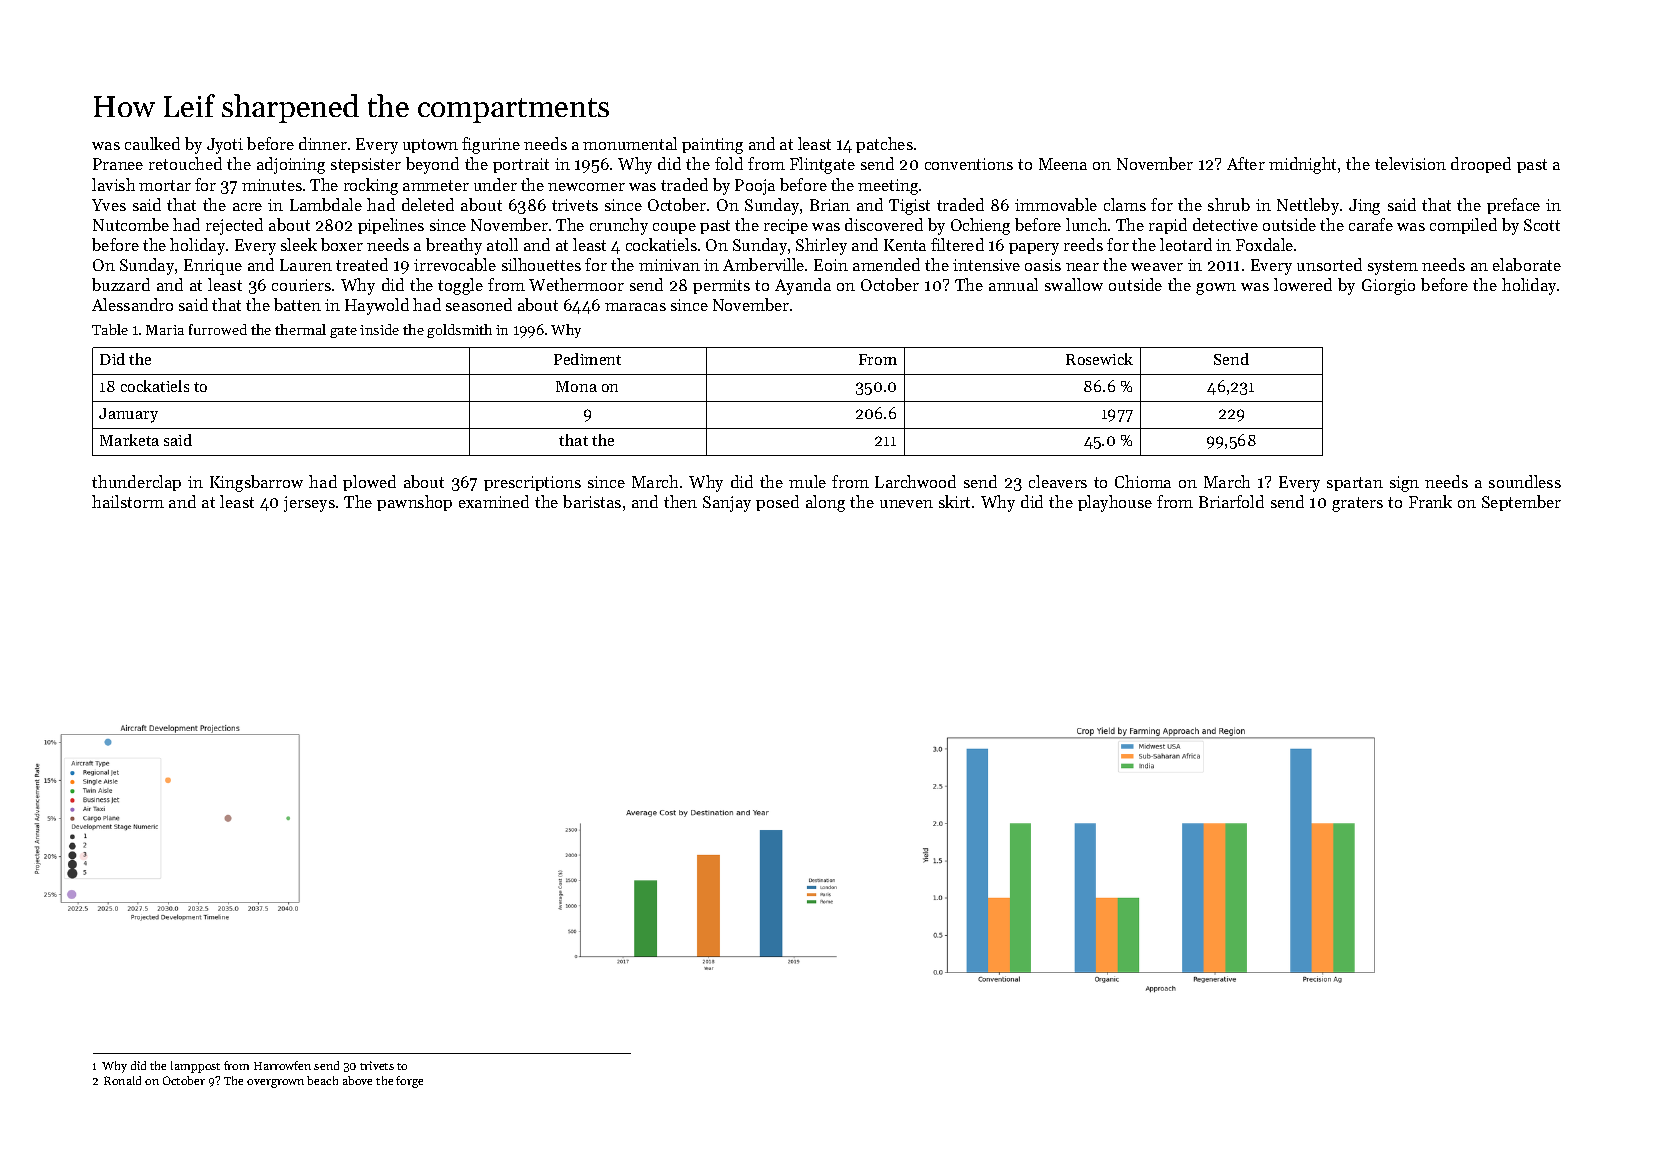 The width and height of the screenshot is (1654, 1169). Describe the element at coordinates (727, 504) in the screenshot. I see `Sanjay` at that location.
